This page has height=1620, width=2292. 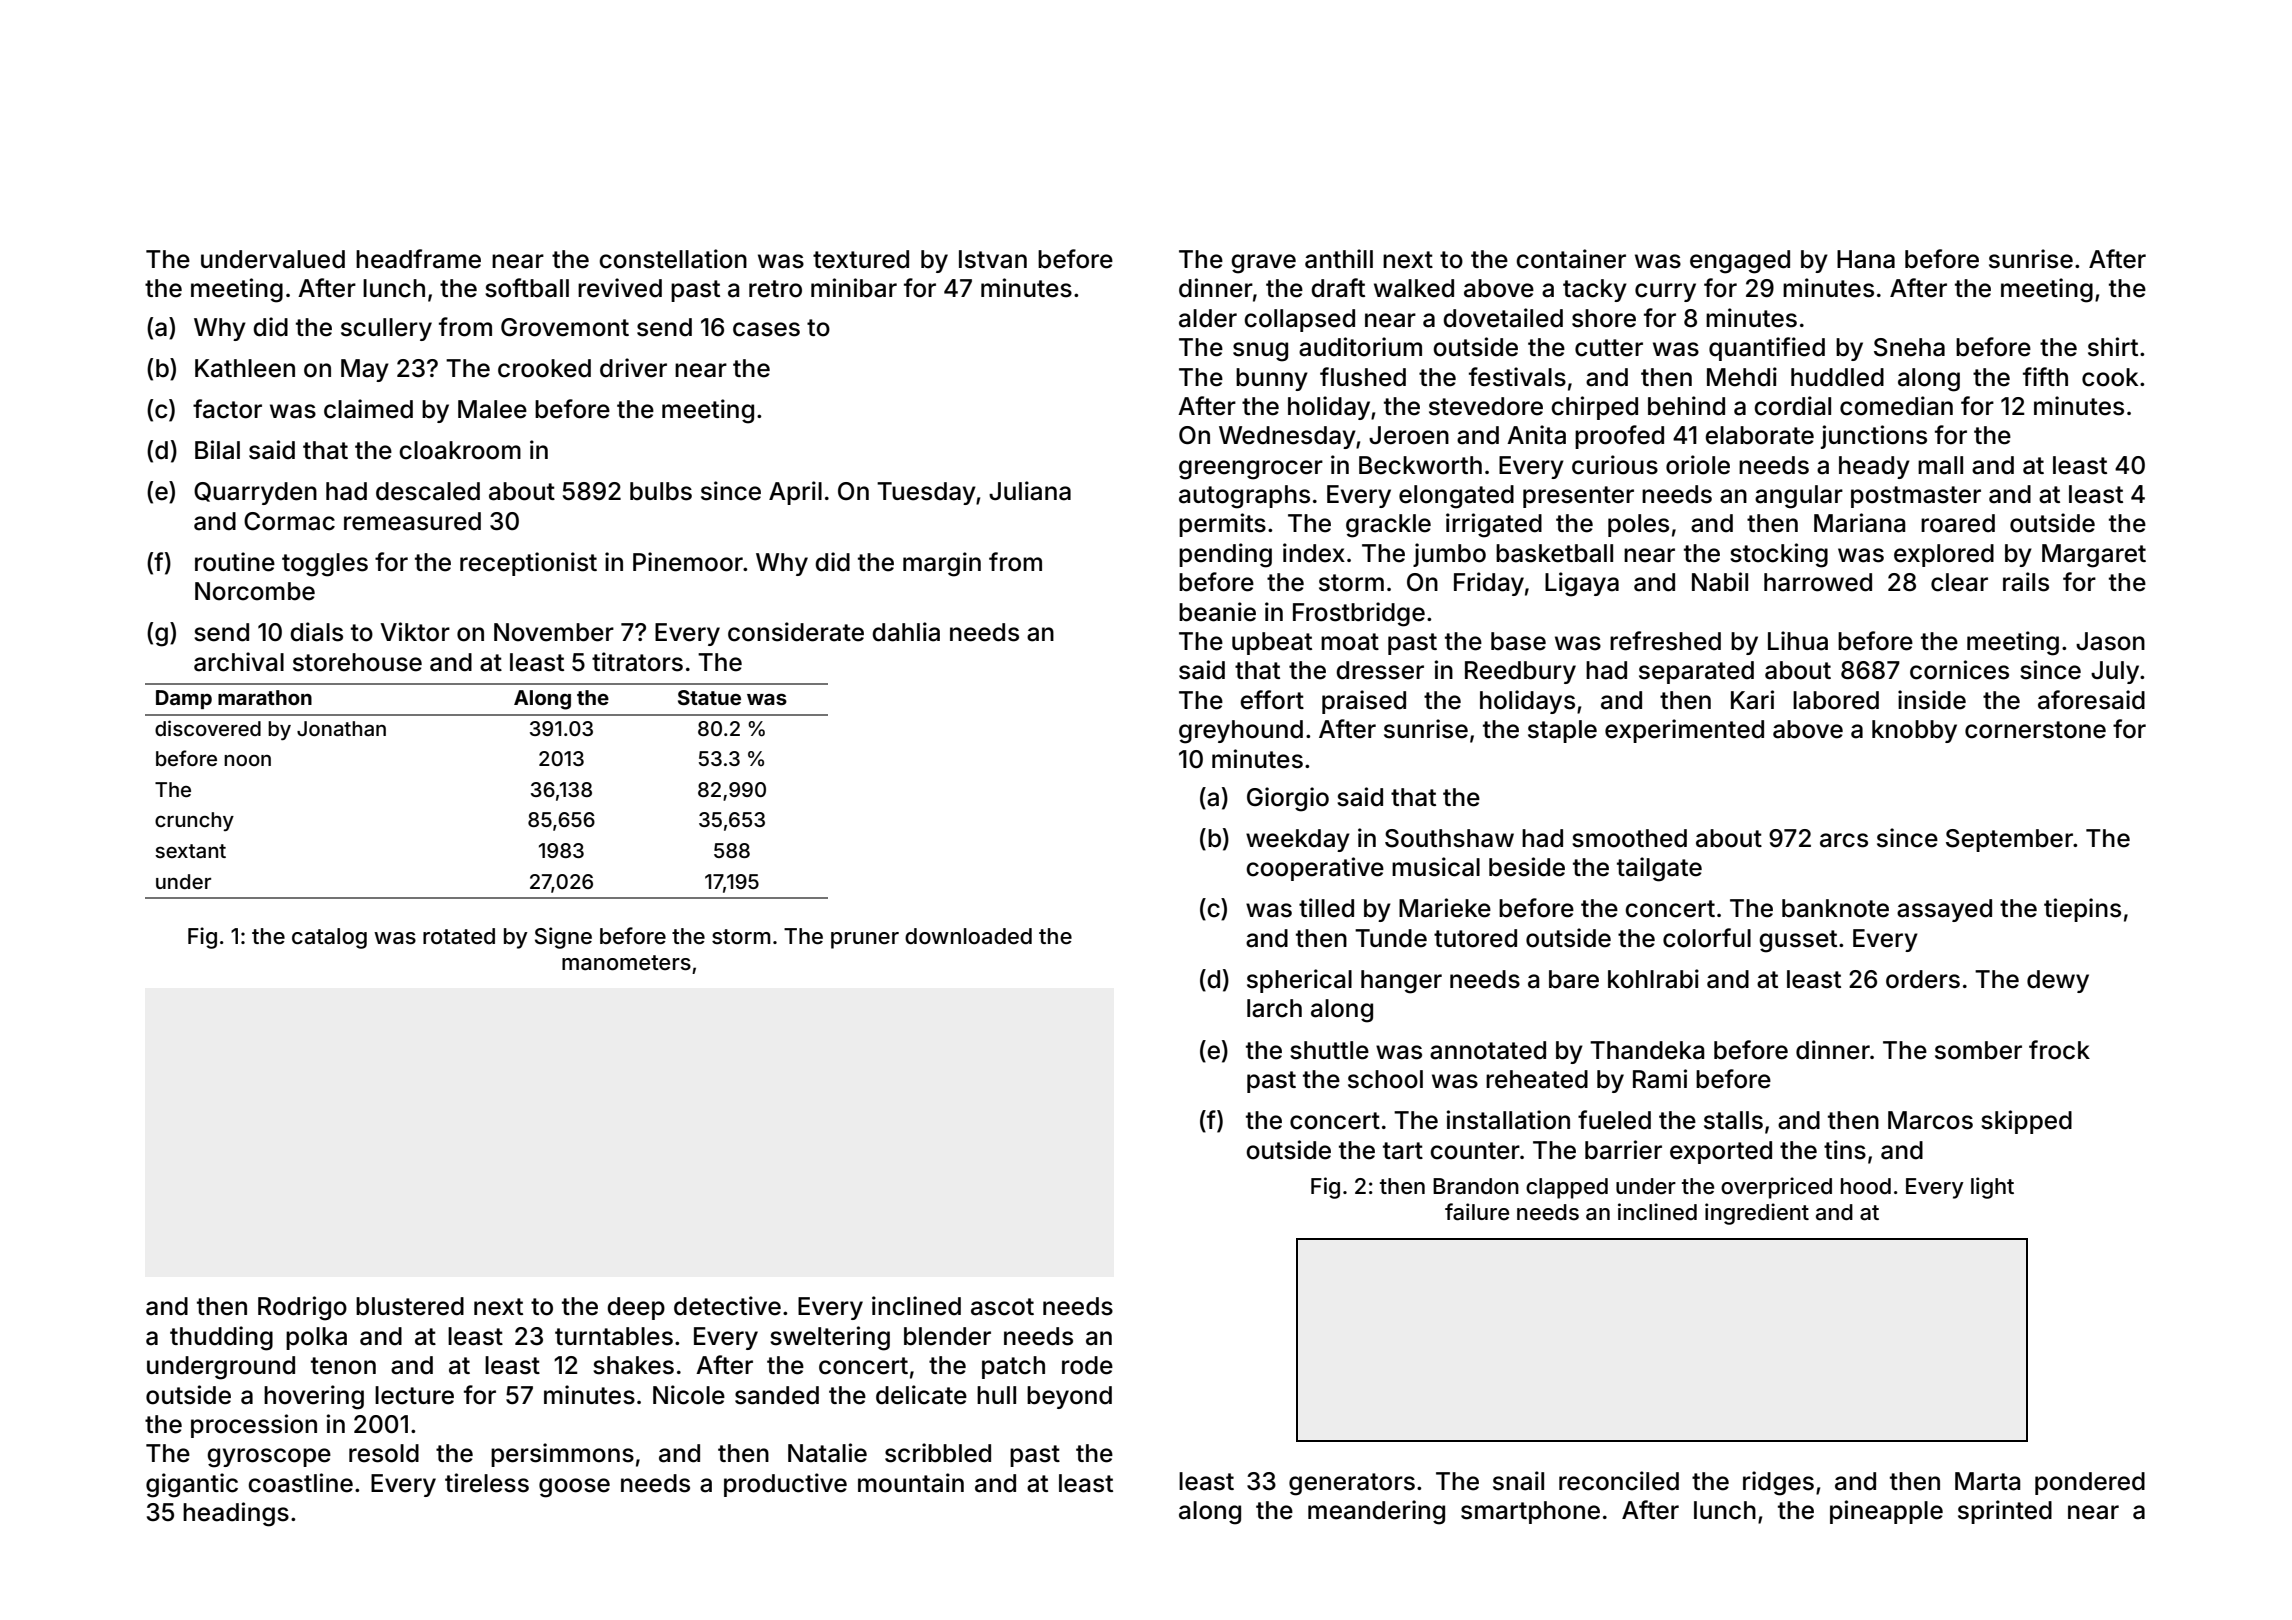 What do you see at coordinates (1914, 731) in the page?
I see `knobby` at bounding box center [1914, 731].
